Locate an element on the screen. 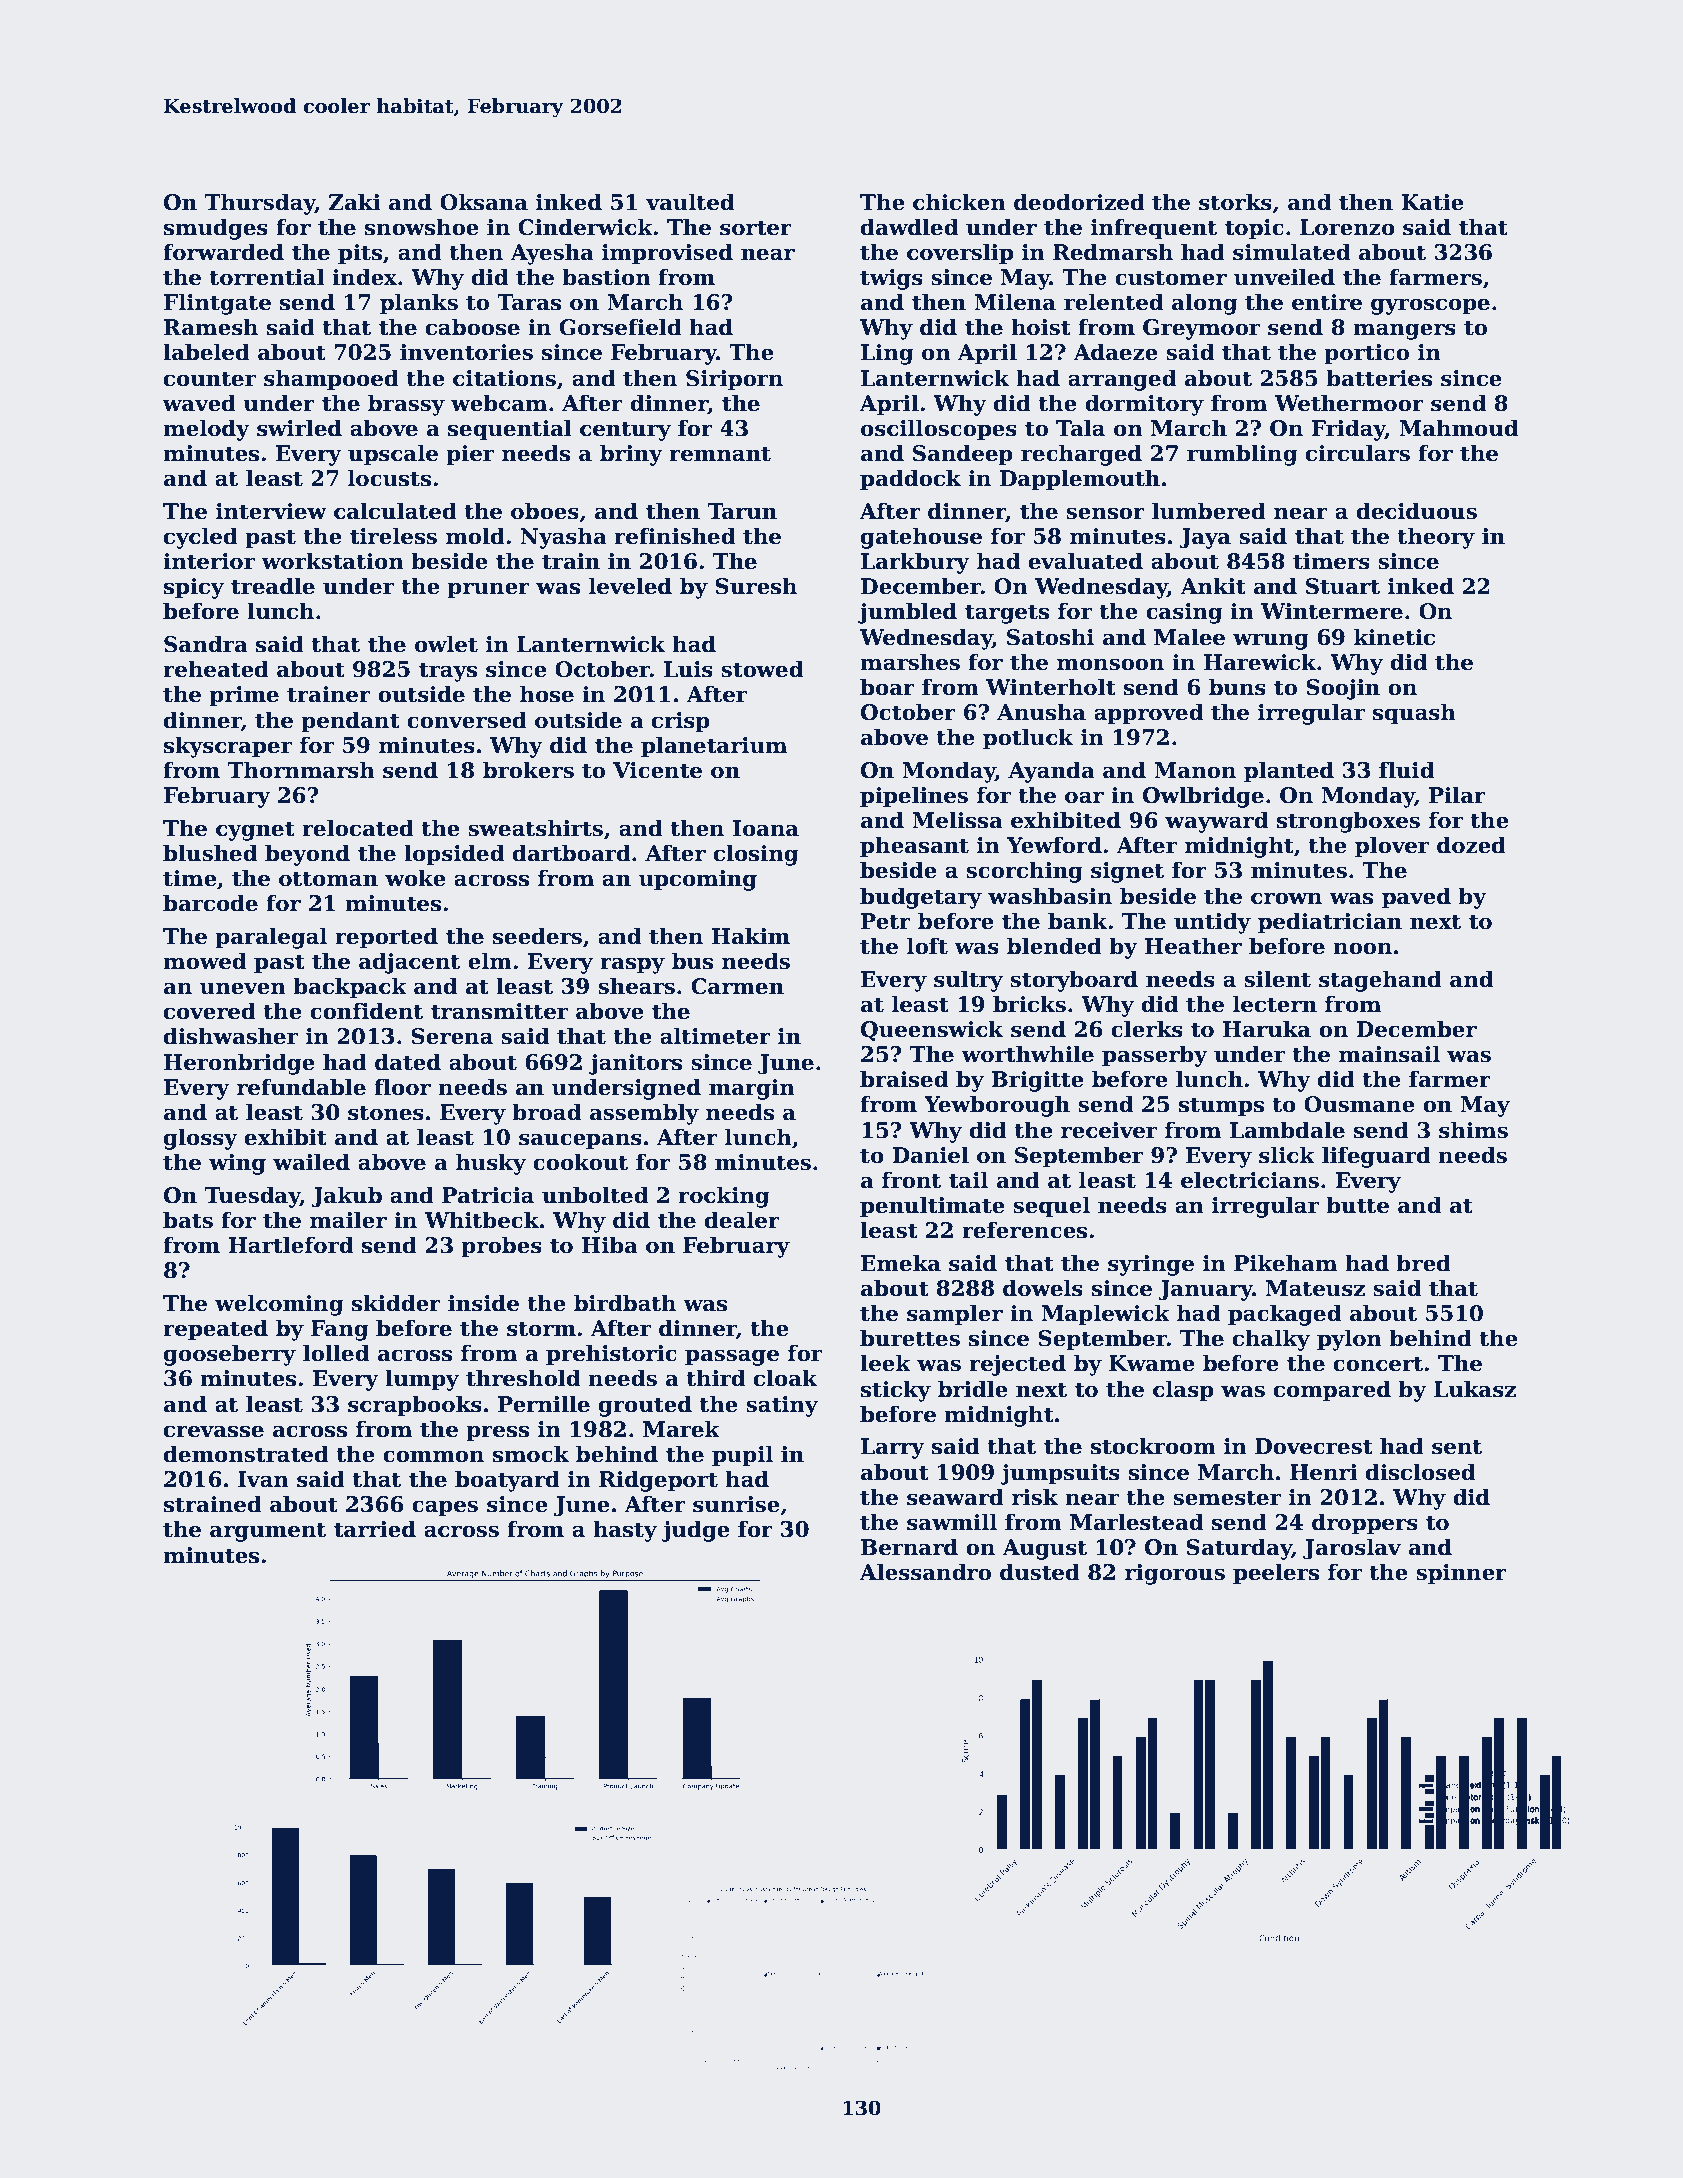 This screenshot has height=2178, width=1683. Ankit is located at coordinates (1213, 586).
